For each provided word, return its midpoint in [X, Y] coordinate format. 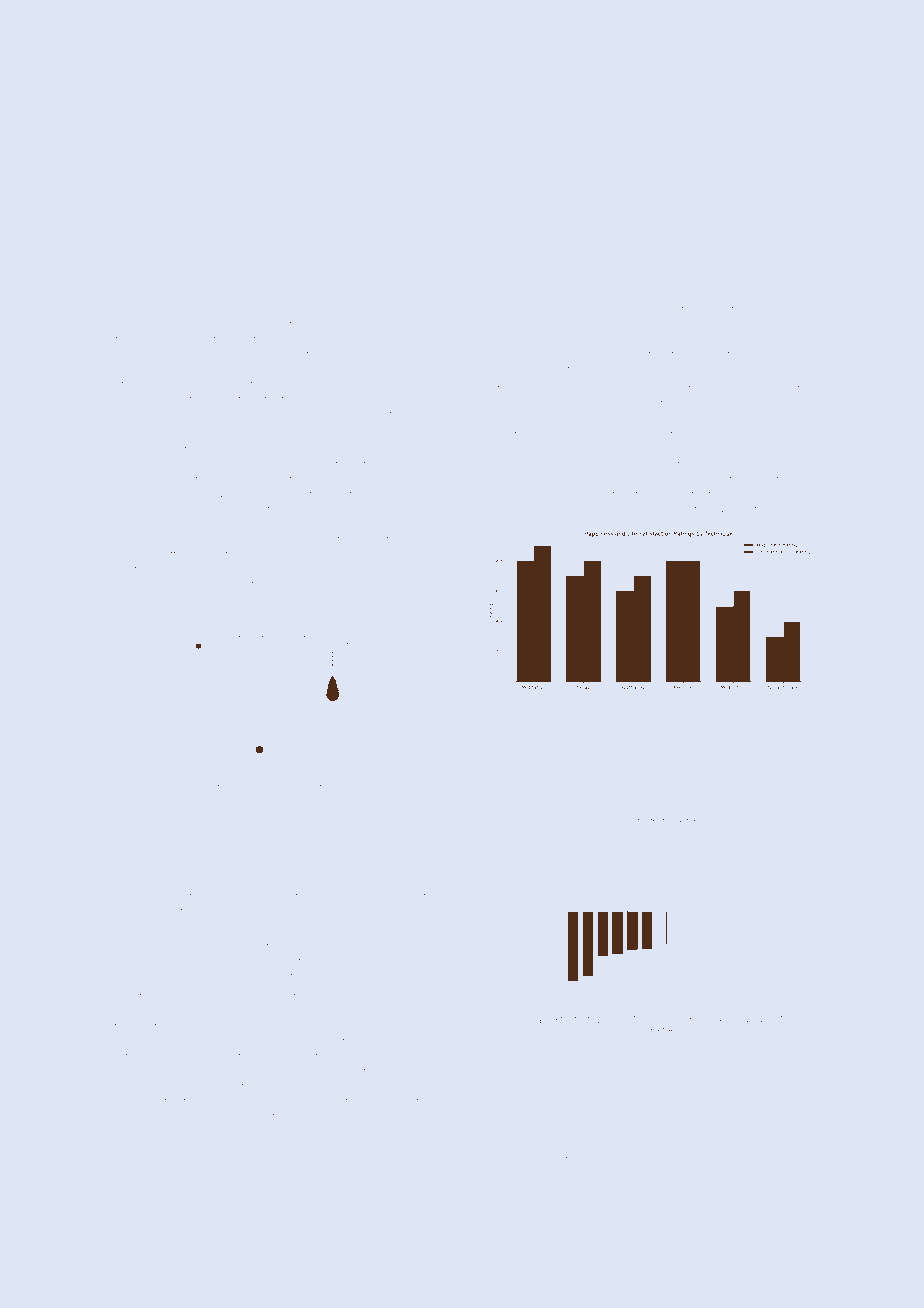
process [751, 1175]
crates [423, 897]
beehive [123, 325]
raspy [784, 357]
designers [128, 928]
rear [624, 722]
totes [512, 310]
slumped [187, 585]
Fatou [545, 721]
